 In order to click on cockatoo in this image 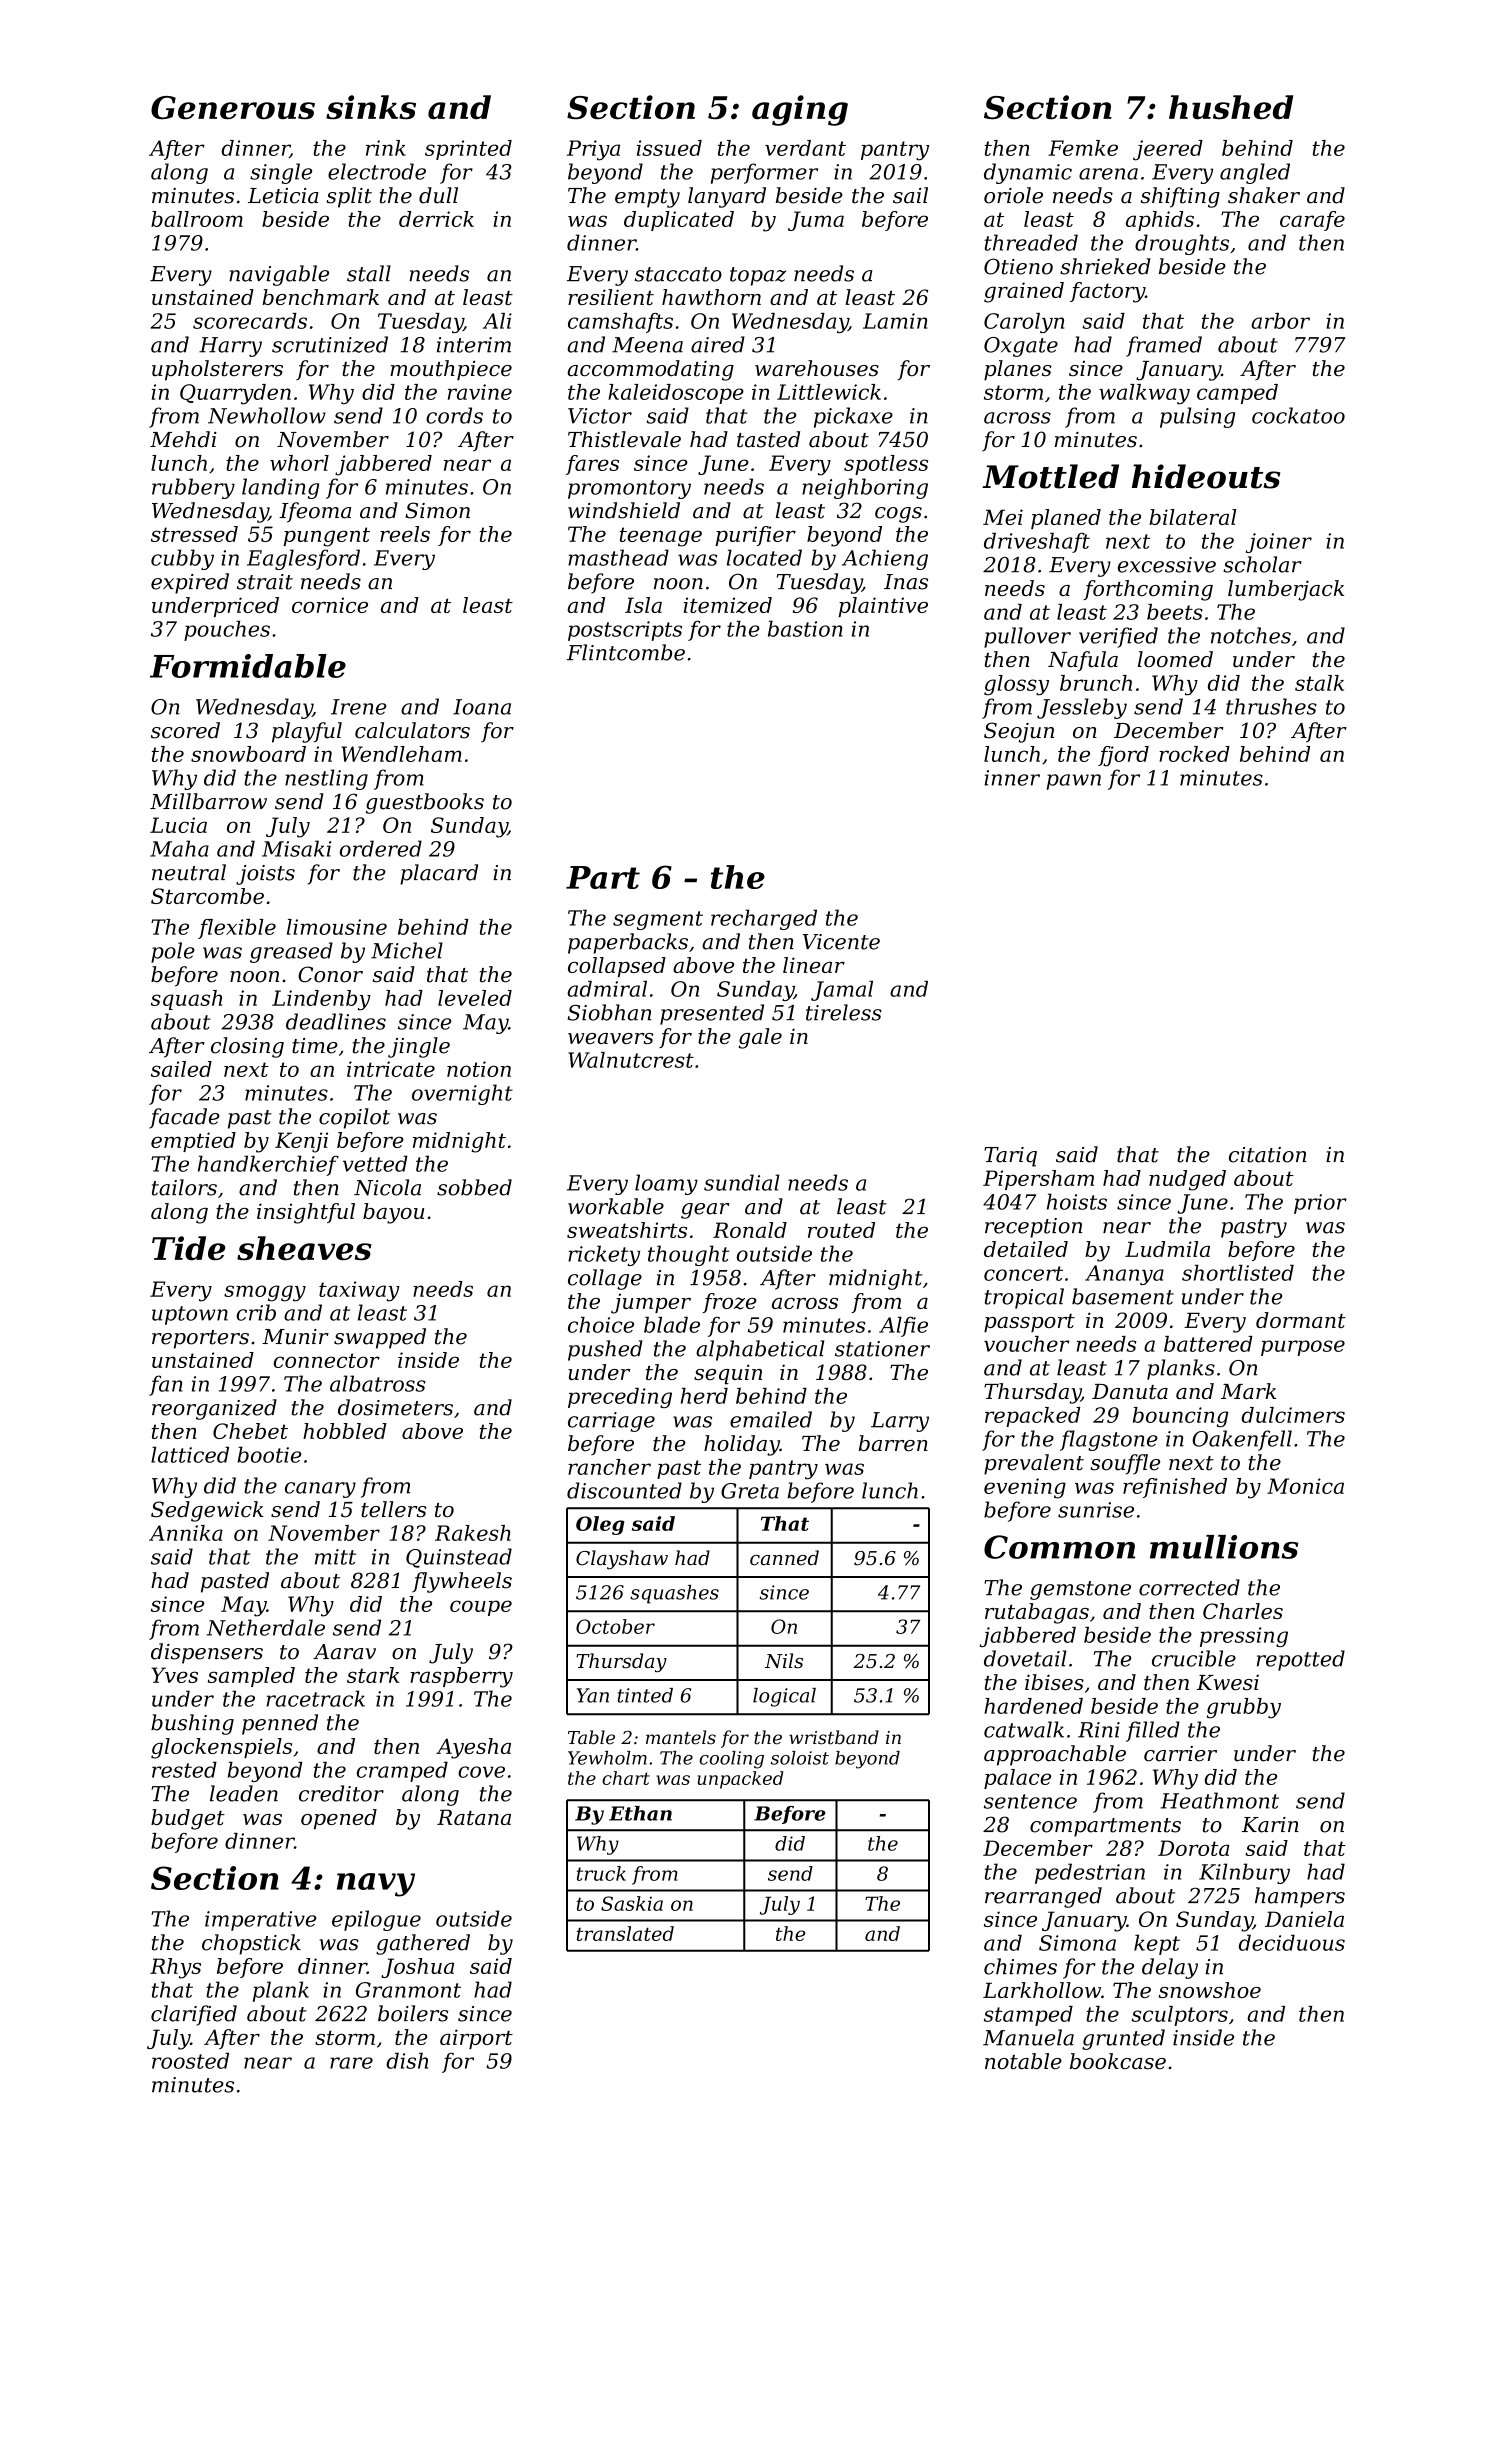, I will do `click(1298, 415)`.
